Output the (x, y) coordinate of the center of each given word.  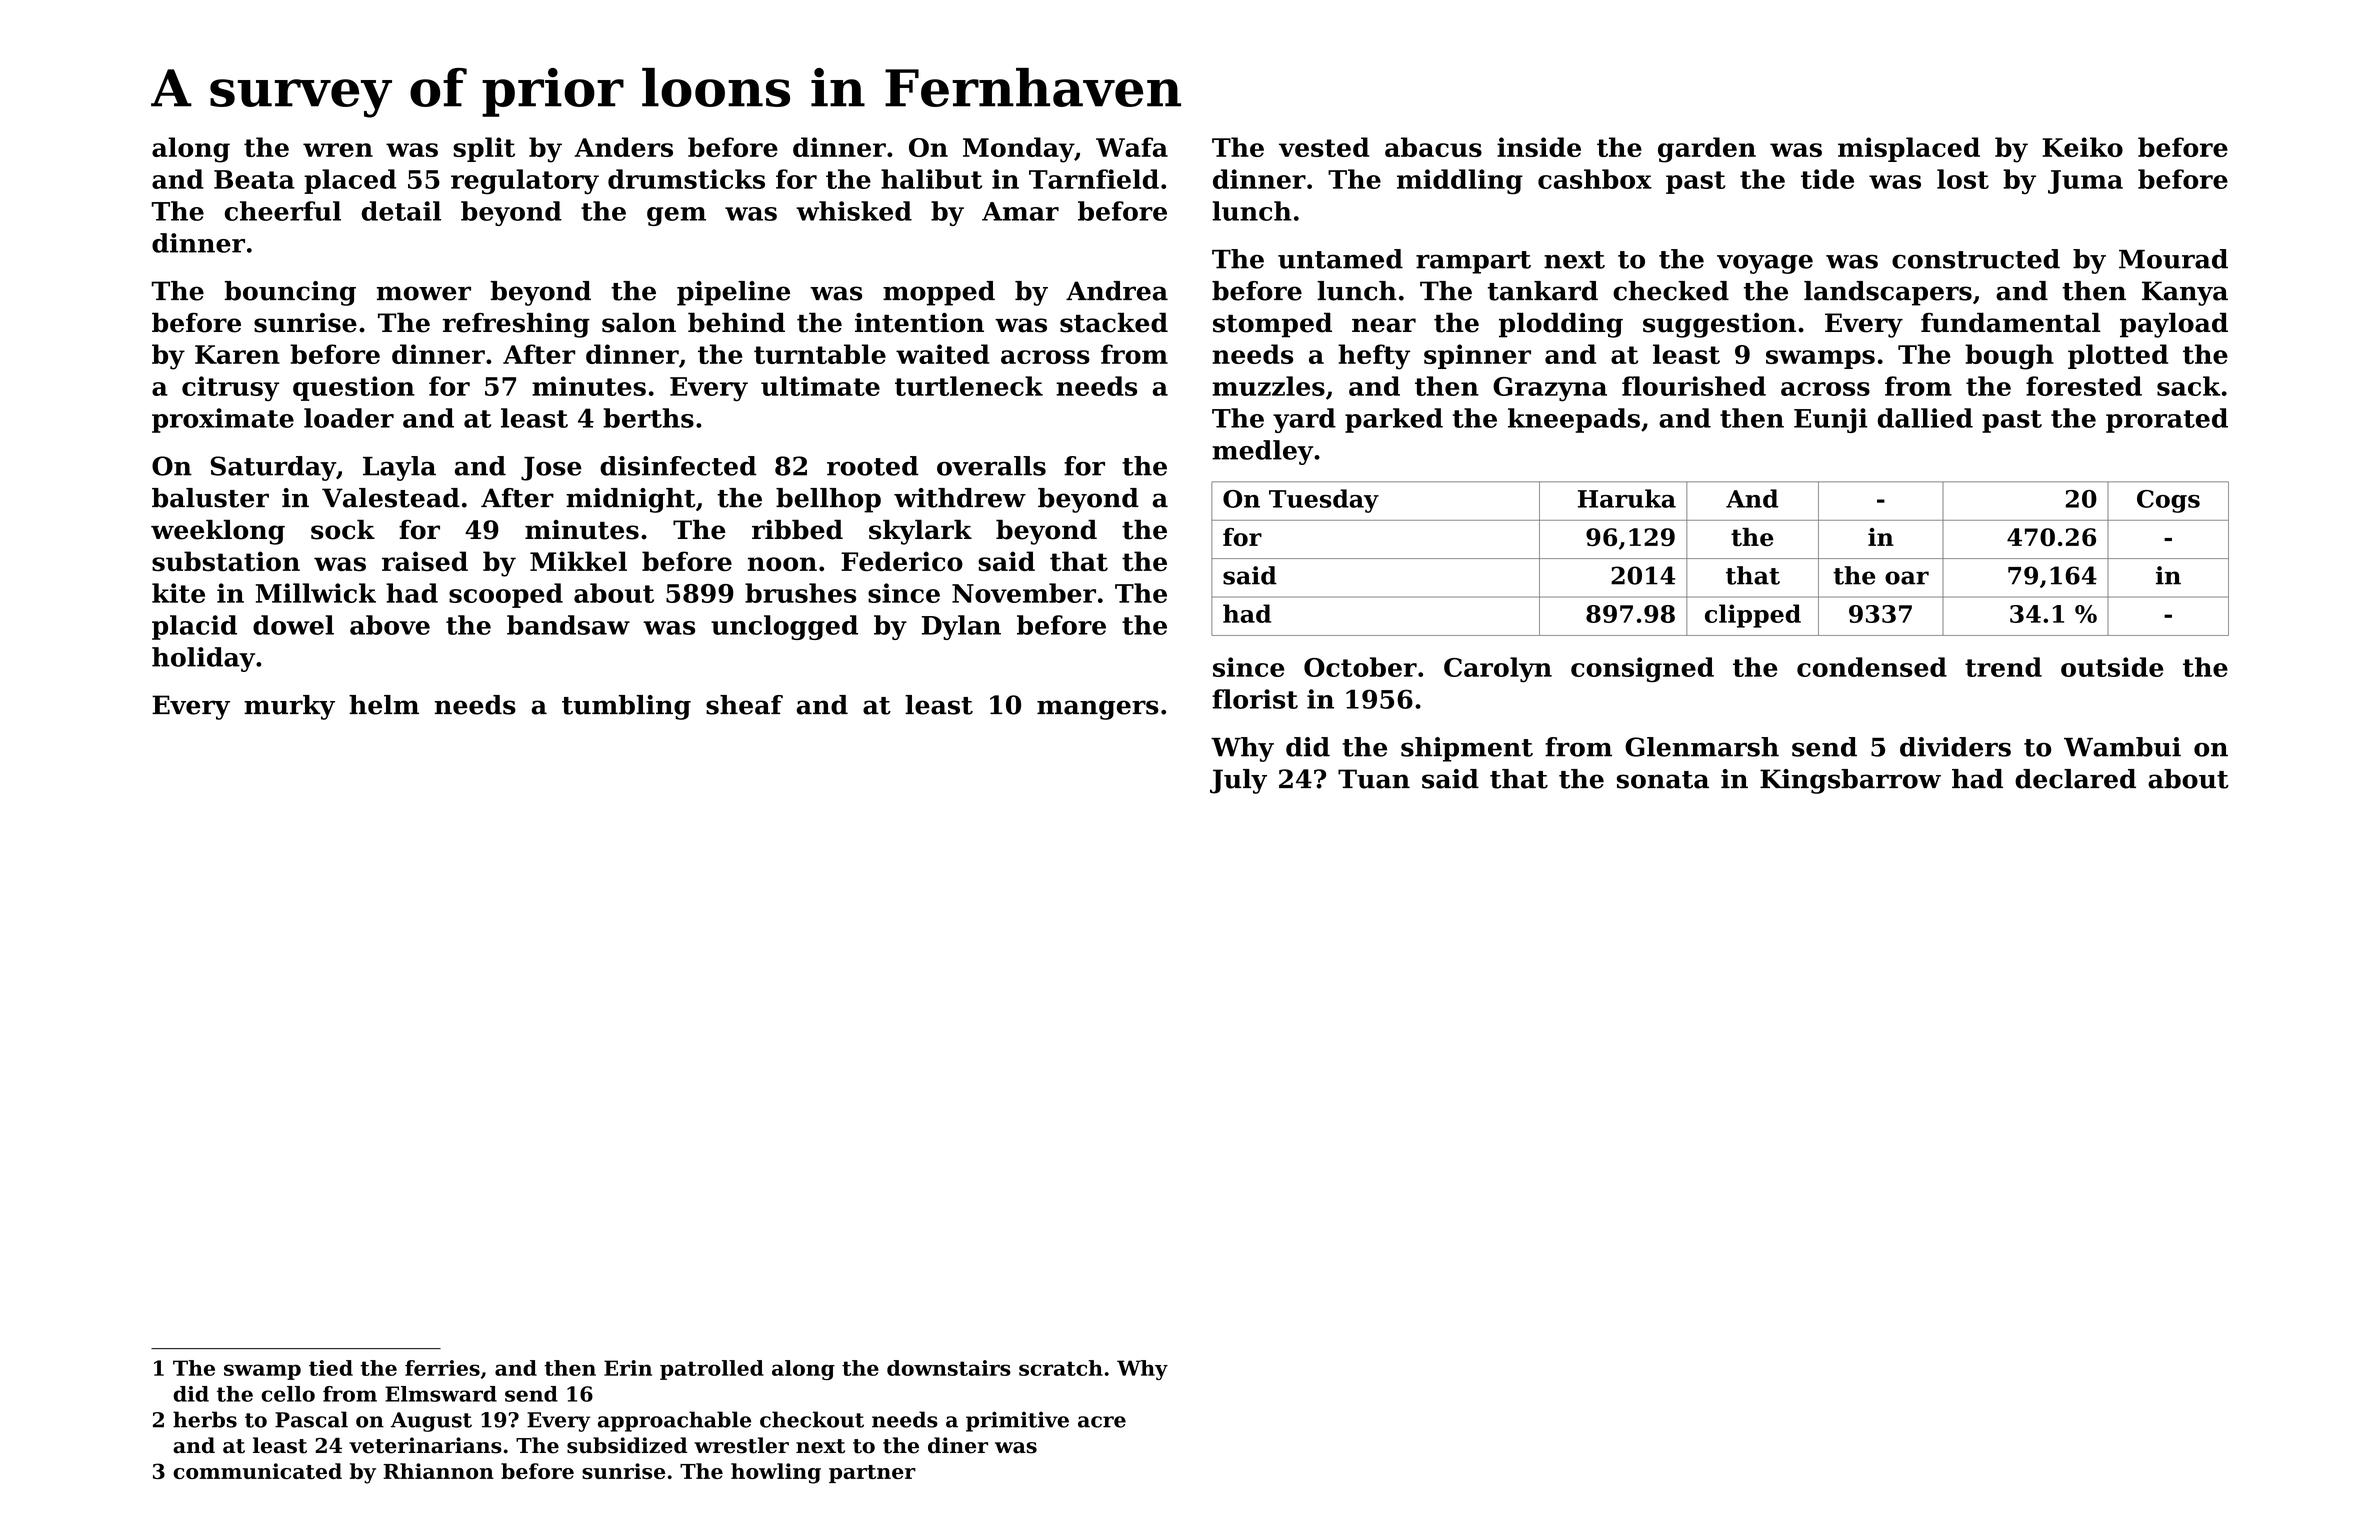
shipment (1467, 749)
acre (1102, 1422)
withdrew (960, 498)
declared (2075, 779)
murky (289, 707)
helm (384, 705)
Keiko (2082, 147)
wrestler (741, 1445)
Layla (399, 468)
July (1238, 781)
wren (338, 150)
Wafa (1132, 147)
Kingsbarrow (1850, 781)
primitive (1017, 1421)
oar (1907, 578)
